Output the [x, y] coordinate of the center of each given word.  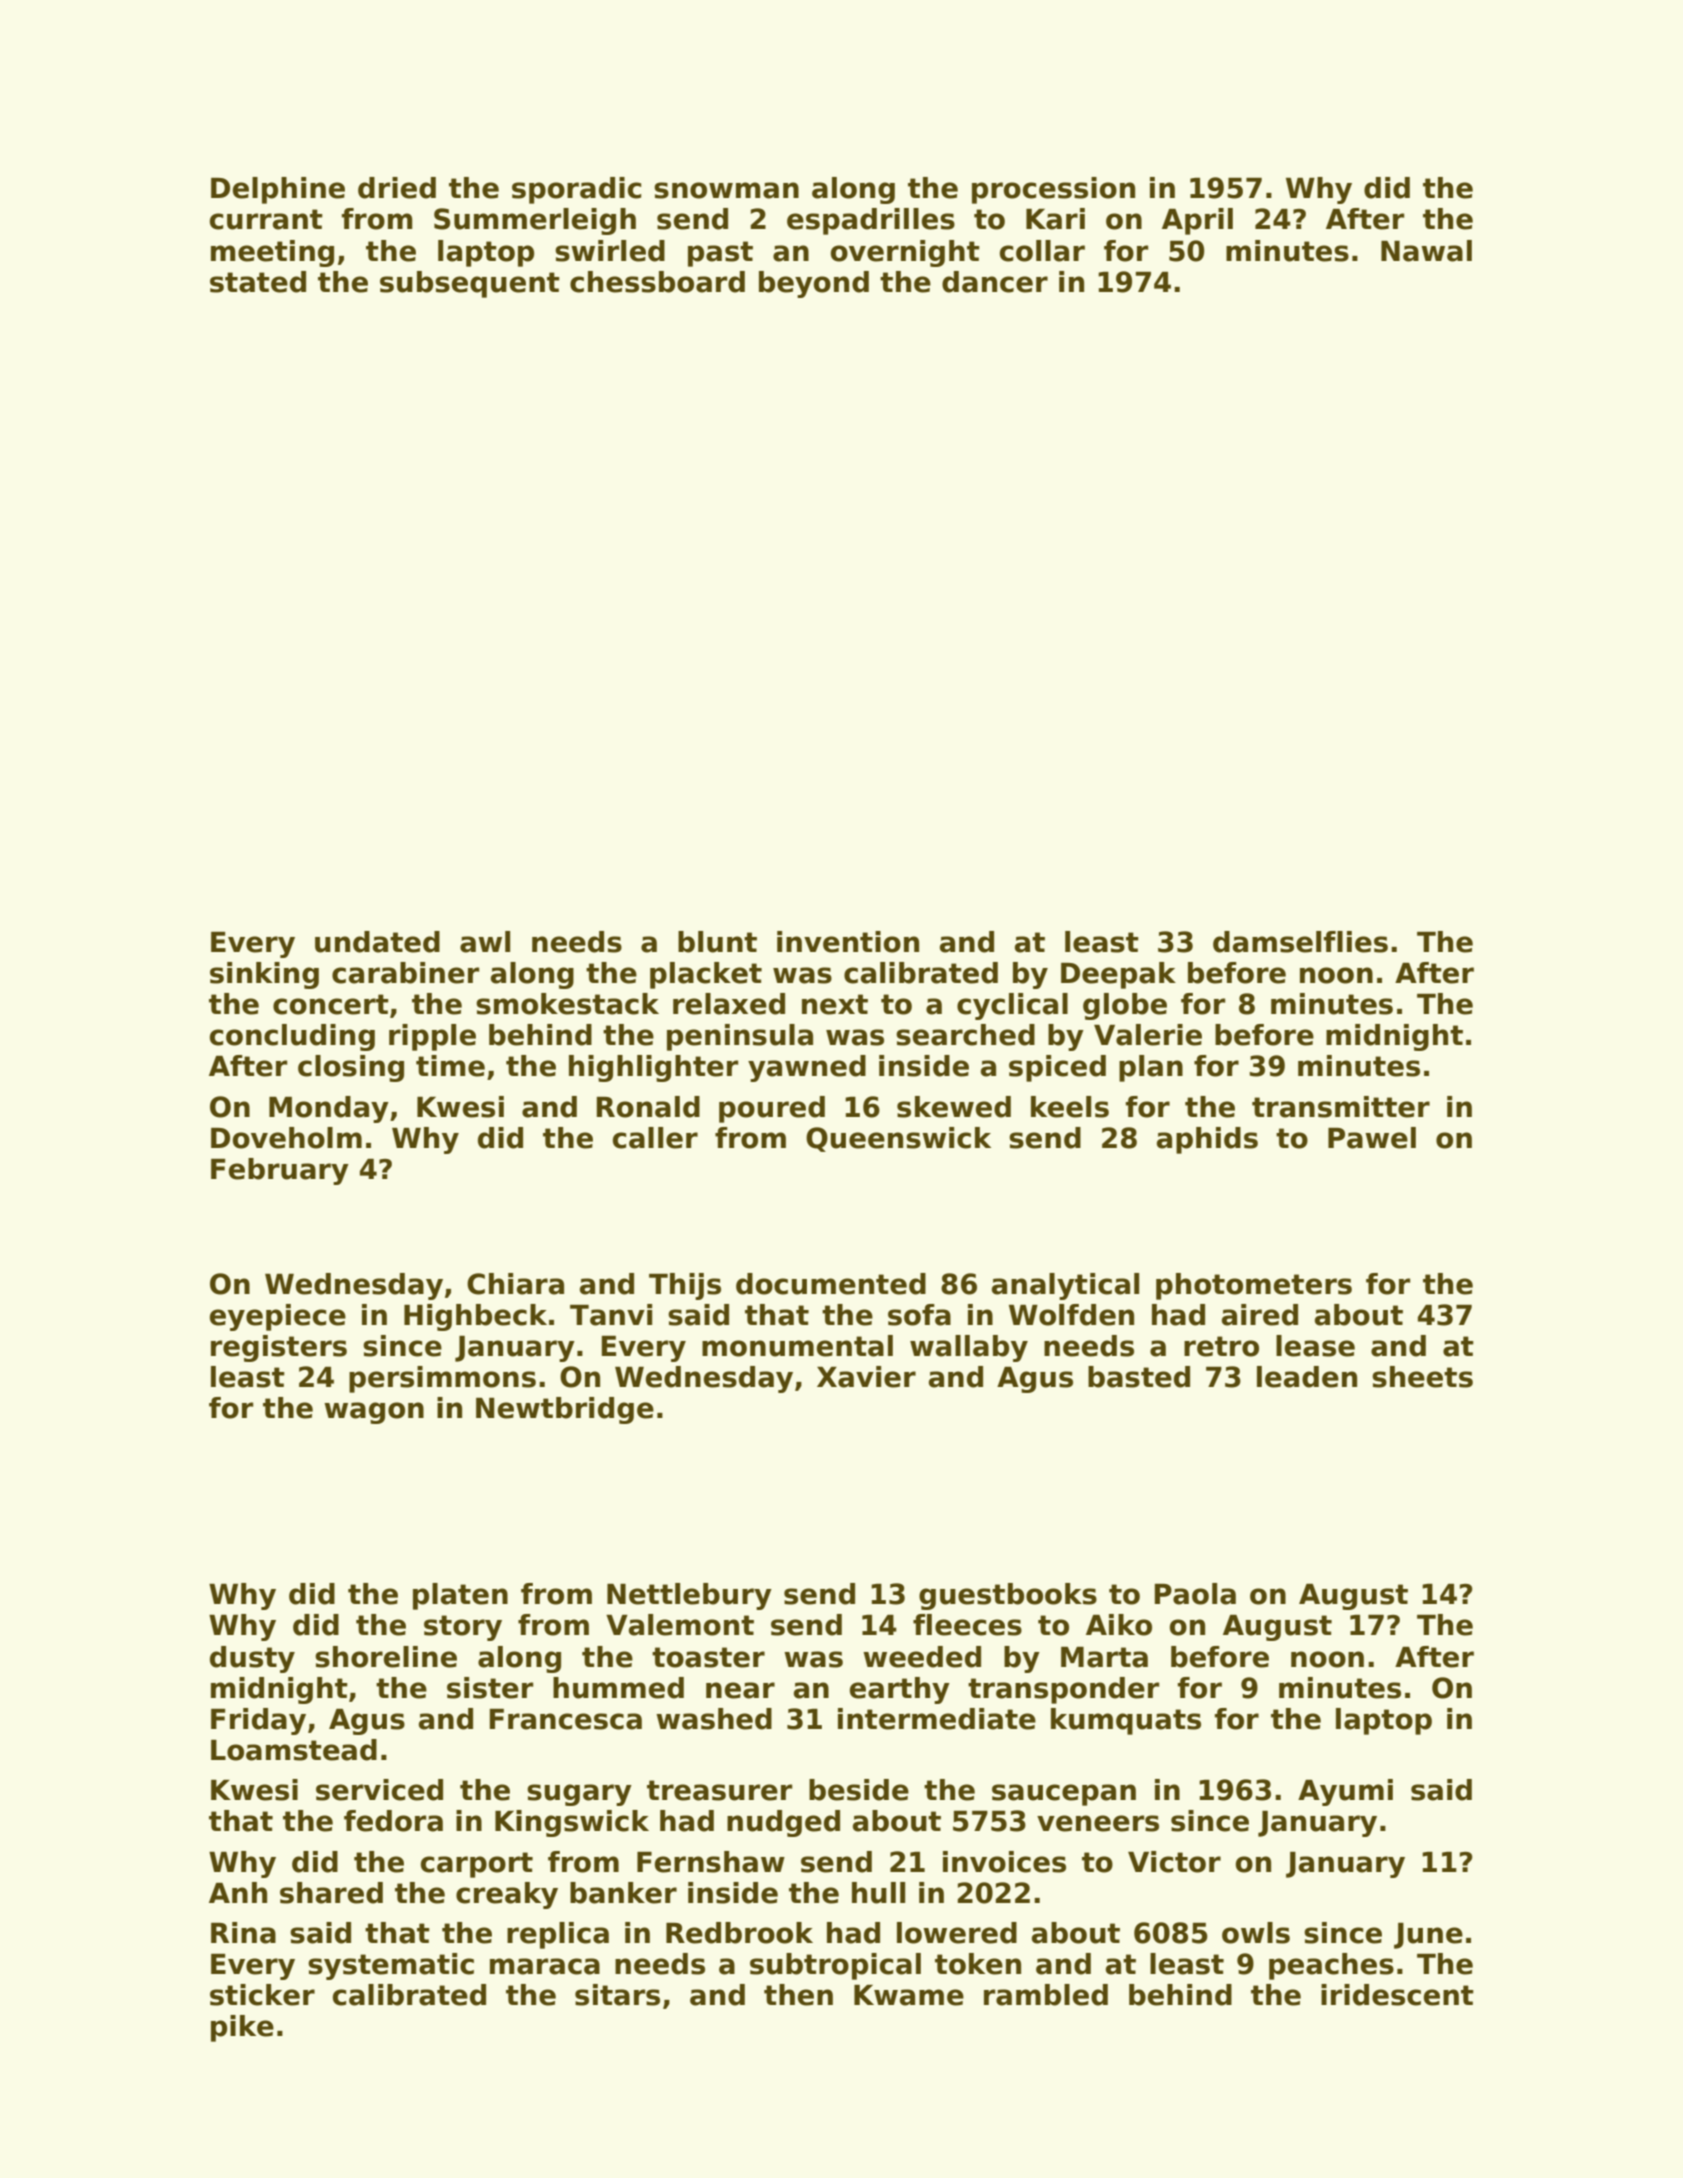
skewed [954, 1107]
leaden [1307, 1377]
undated [377, 942]
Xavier [866, 1377]
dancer [995, 282]
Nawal [1426, 251]
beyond [814, 284]
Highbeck [475, 1317]
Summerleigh [535, 221]
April [1197, 221]
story [463, 1628]
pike [242, 2028]
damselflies [1300, 942]
